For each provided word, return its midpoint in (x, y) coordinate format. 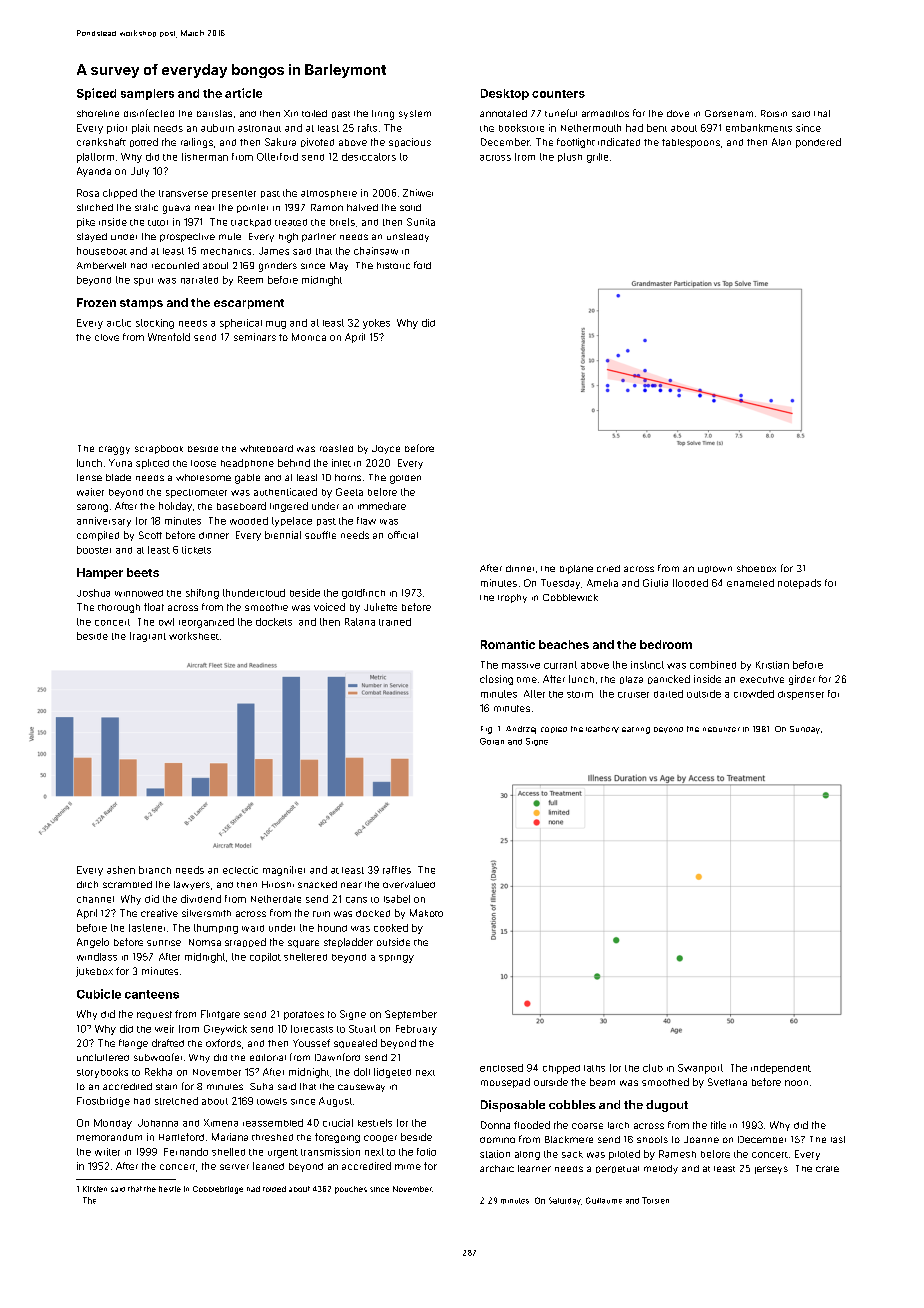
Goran (492, 741)
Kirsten (95, 1189)
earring (636, 730)
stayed (92, 237)
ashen (121, 870)
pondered (818, 143)
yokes (376, 324)
